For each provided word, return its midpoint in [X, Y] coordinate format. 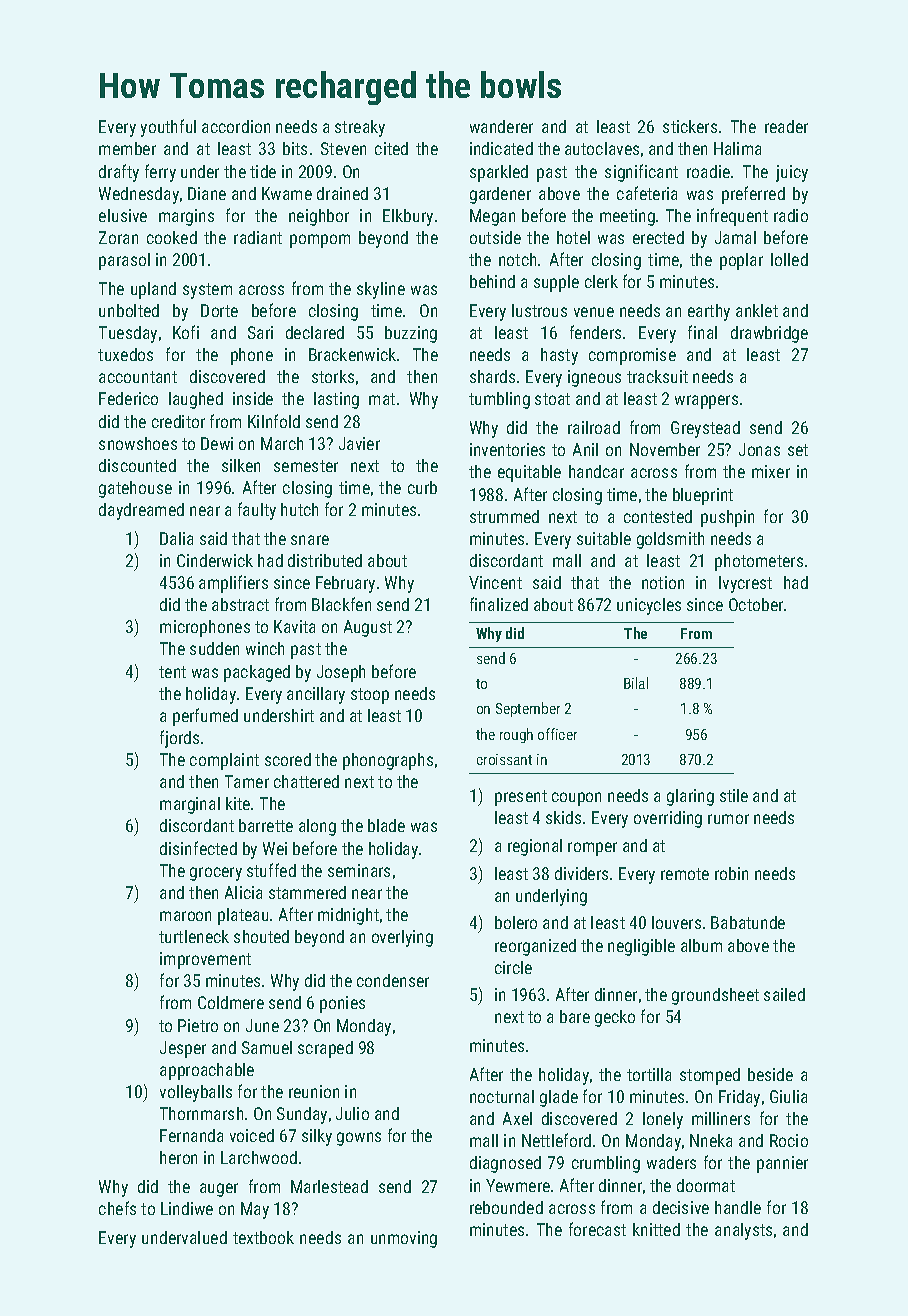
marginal [190, 805]
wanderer [501, 126]
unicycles [649, 606]
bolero [516, 922]
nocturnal [502, 1096]
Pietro [198, 1025]
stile [734, 795]
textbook [263, 1237]
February [345, 584]
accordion [236, 126]
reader [786, 126]
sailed [784, 994]
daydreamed [141, 511]
